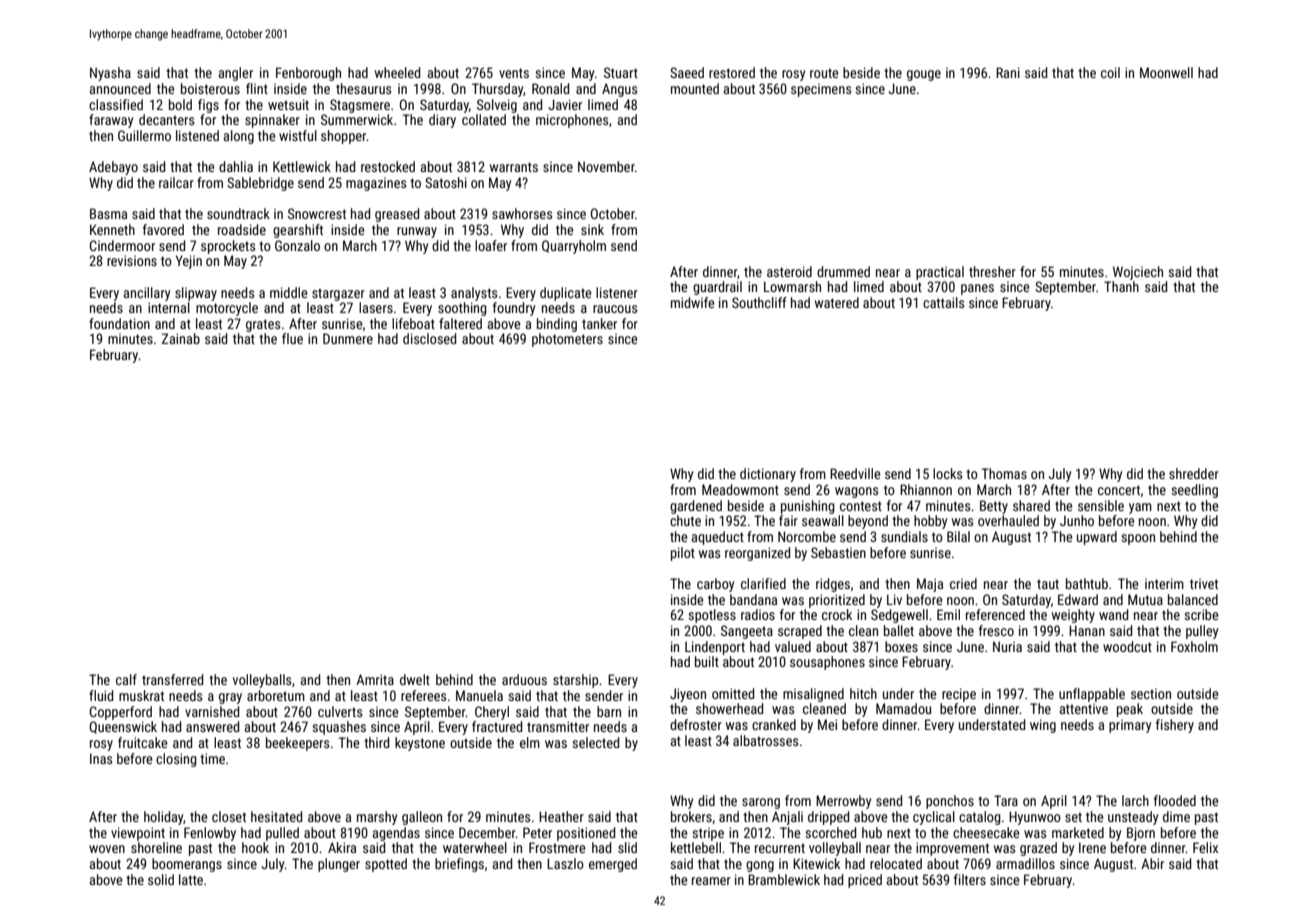 The height and width of the screenshot is (924, 1308). Describe the element at coordinates (181, 338) in the screenshot. I see `Zainab` at that location.
